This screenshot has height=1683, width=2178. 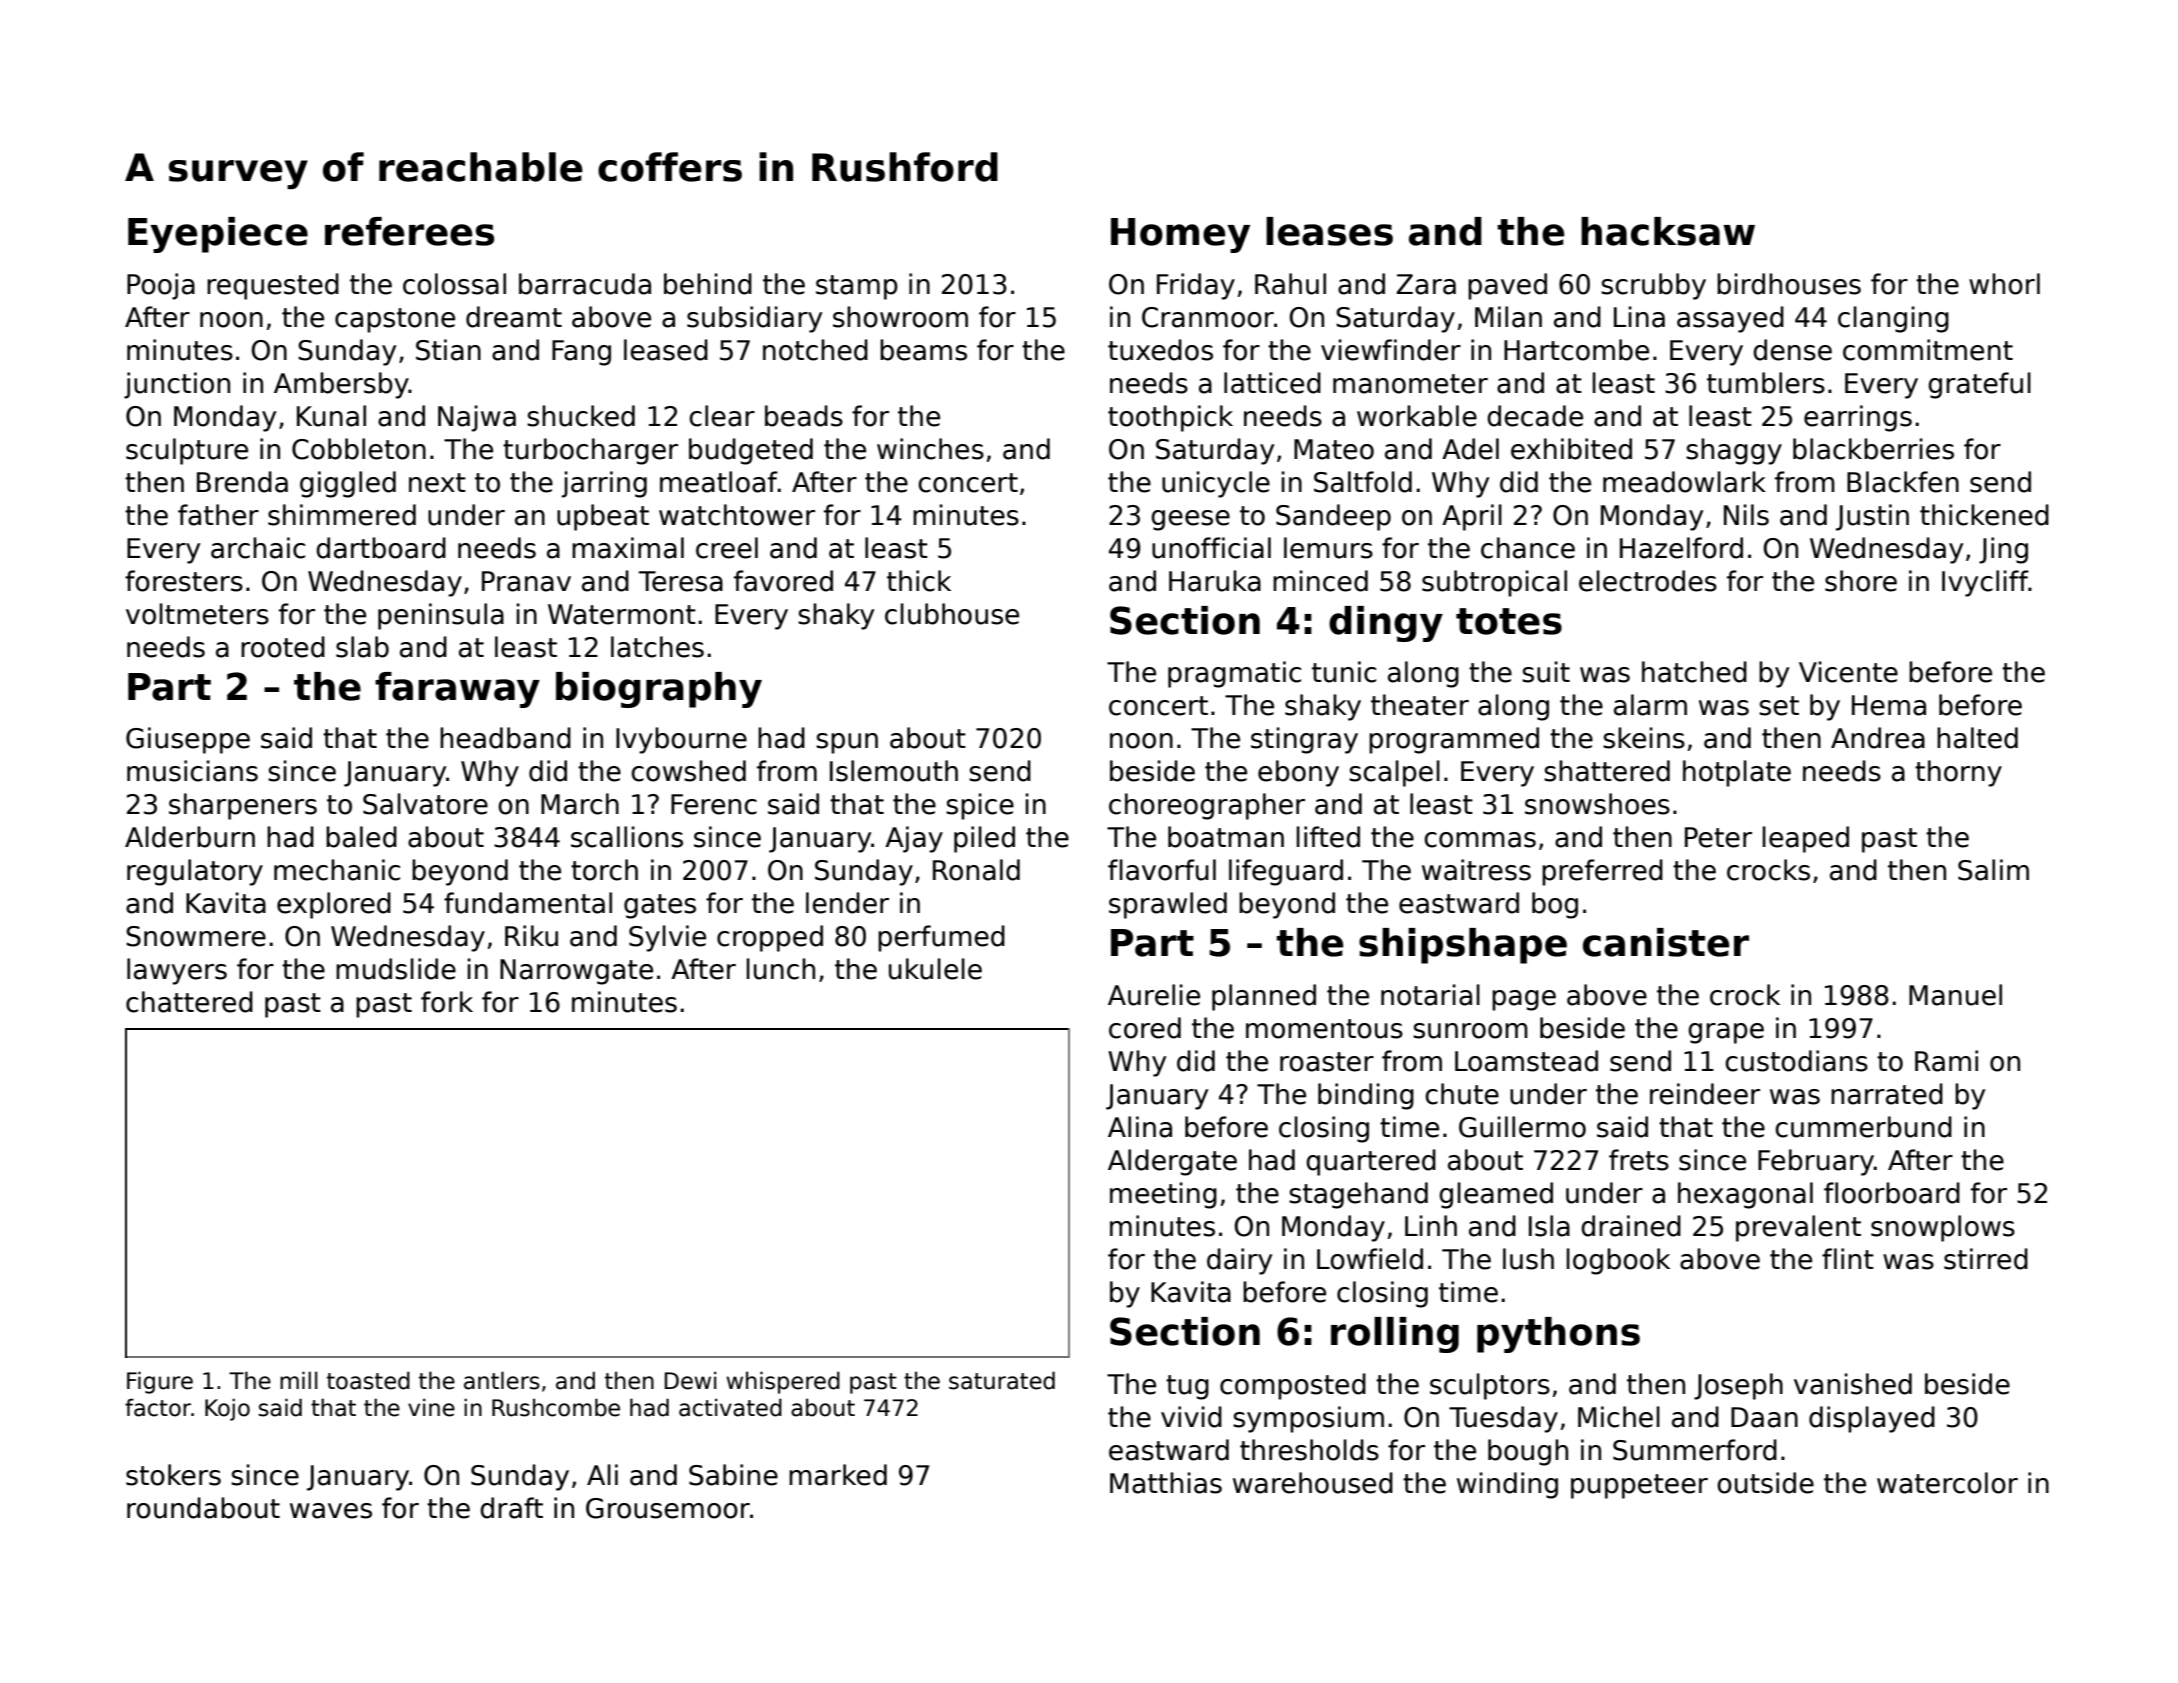 I want to click on lifted, so click(x=1328, y=837).
